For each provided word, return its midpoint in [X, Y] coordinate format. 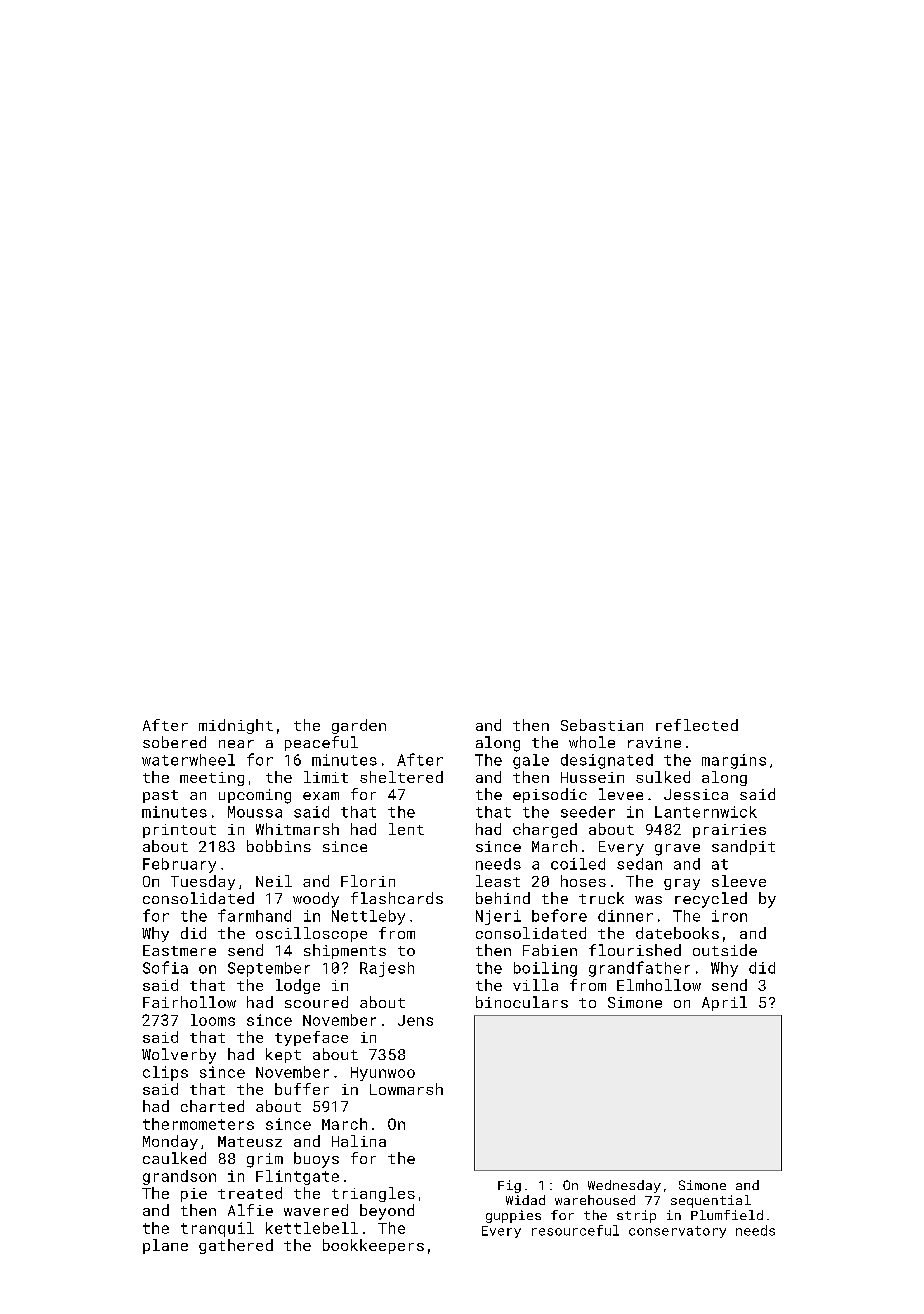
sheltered [401, 777]
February [179, 865]
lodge [298, 986]
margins [734, 761]
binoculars [522, 1002]
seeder [588, 812]
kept [283, 1055]
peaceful [321, 743]
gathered [236, 1246]
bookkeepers [373, 1246]
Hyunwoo [383, 1074]
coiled [578, 864]
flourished [635, 950]
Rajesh [387, 969]
